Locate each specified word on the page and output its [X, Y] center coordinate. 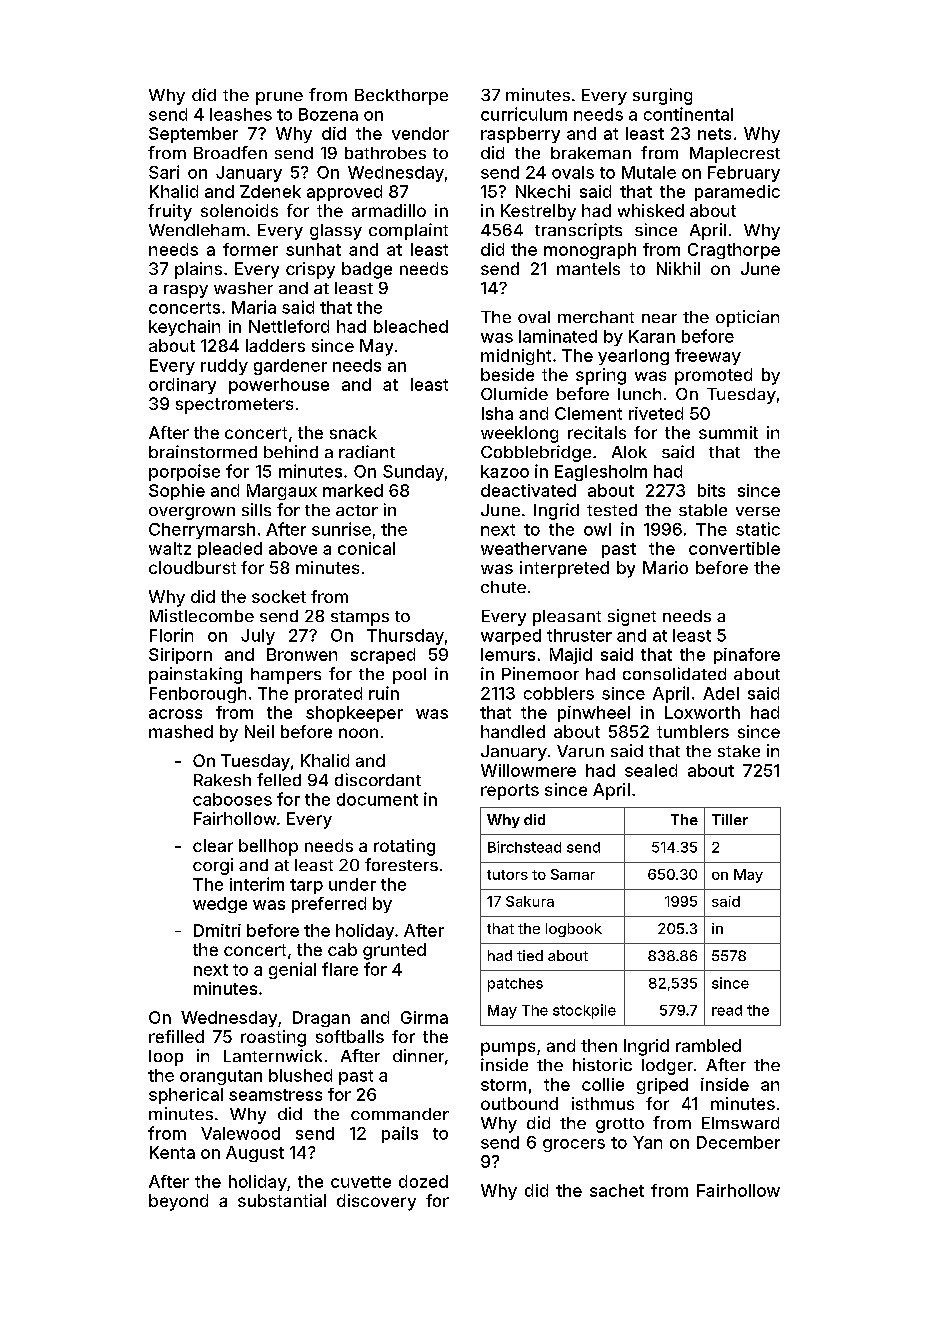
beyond [178, 1202]
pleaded [230, 550]
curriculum [524, 114]
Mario [665, 567]
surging [662, 96]
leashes [241, 114]
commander [400, 1114]
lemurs [508, 654]
